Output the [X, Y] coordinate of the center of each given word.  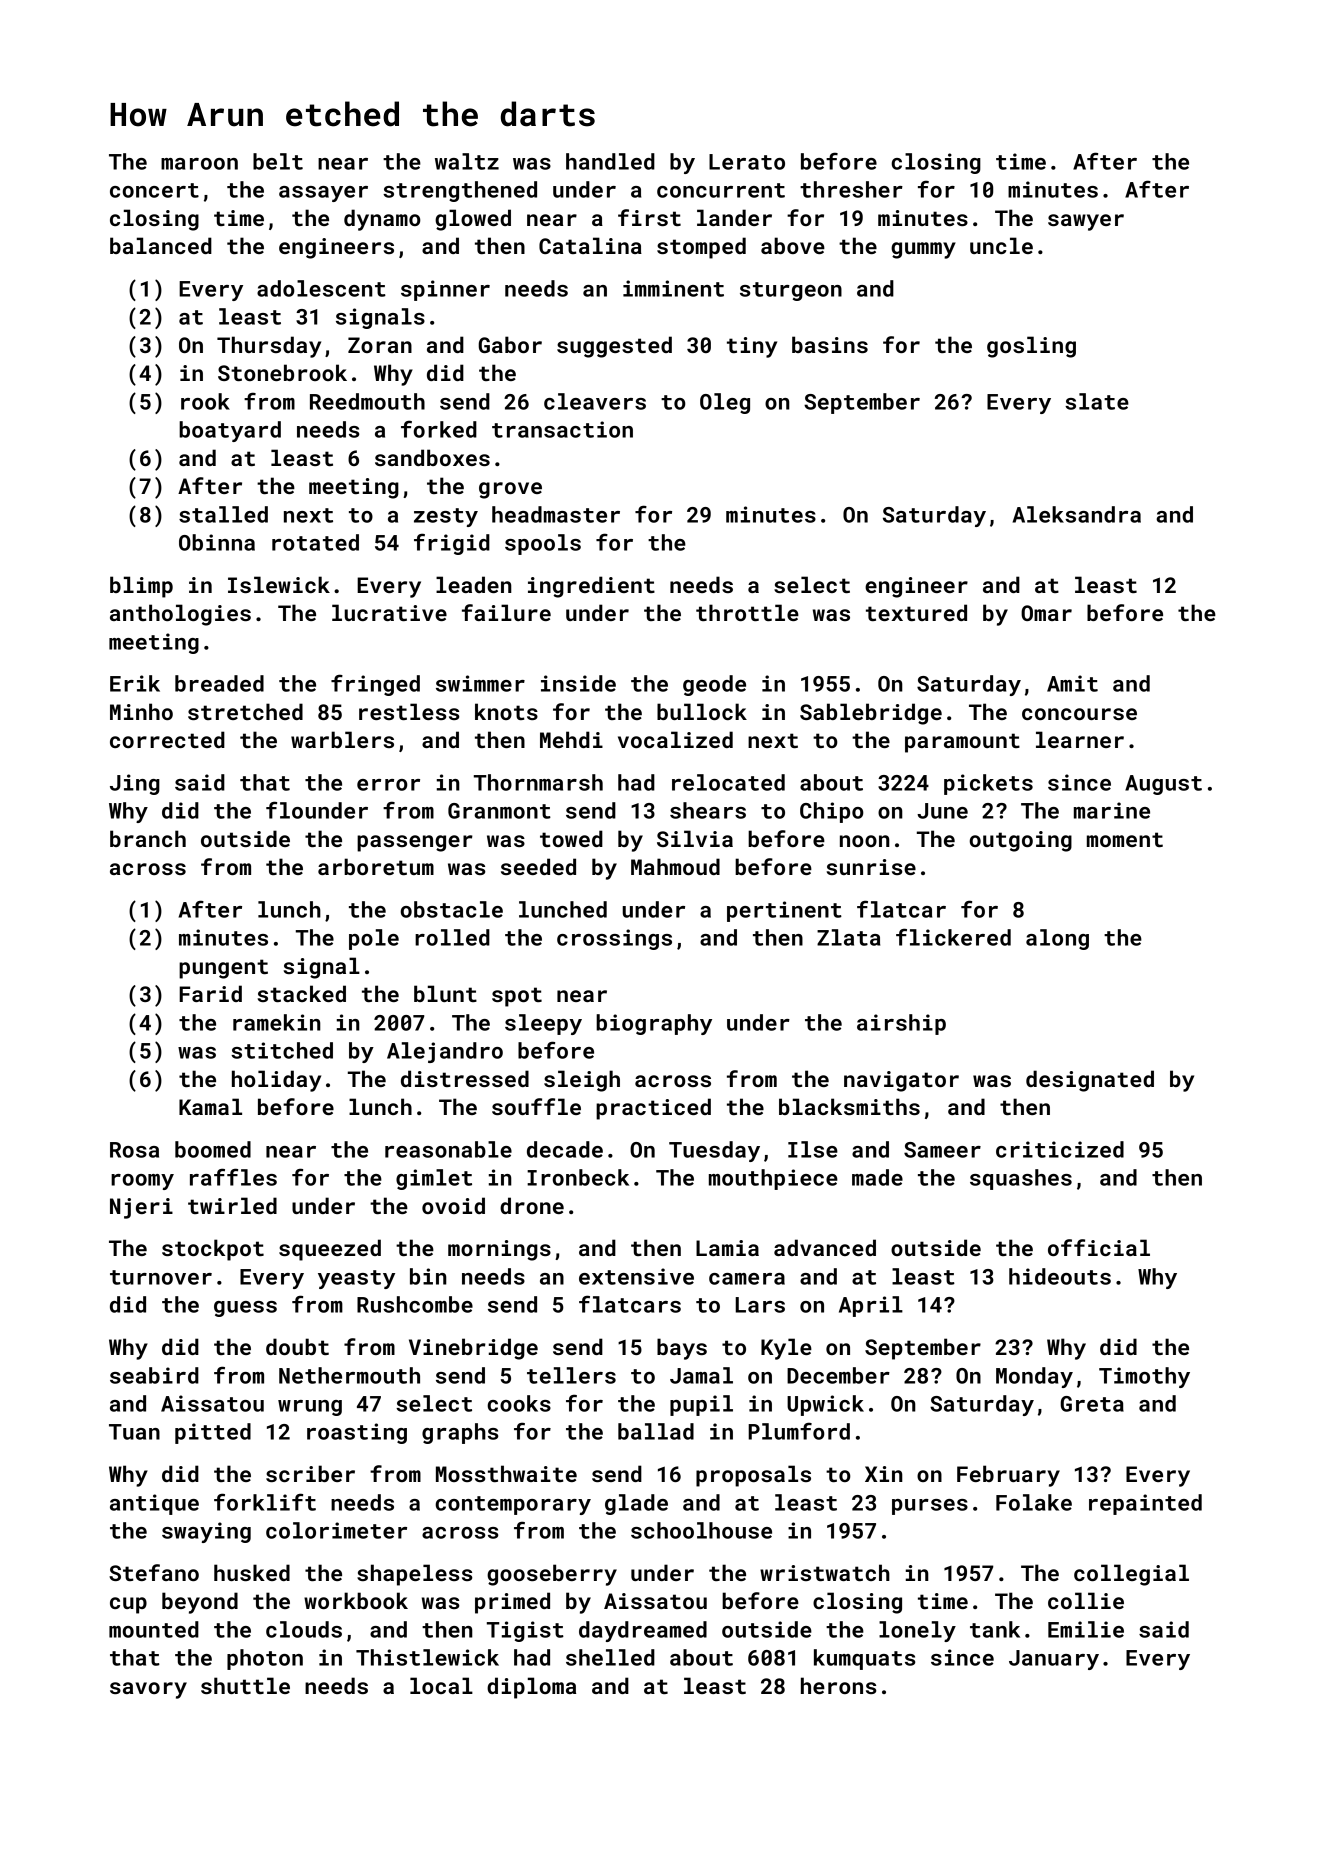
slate [1097, 401]
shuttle [245, 1685]
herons [839, 1685]
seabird [154, 1375]
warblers [342, 739]
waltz [467, 161]
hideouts [1060, 1276]
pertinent [784, 911]
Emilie [1086, 1629]
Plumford [799, 1431]
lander [734, 217]
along [1057, 939]
